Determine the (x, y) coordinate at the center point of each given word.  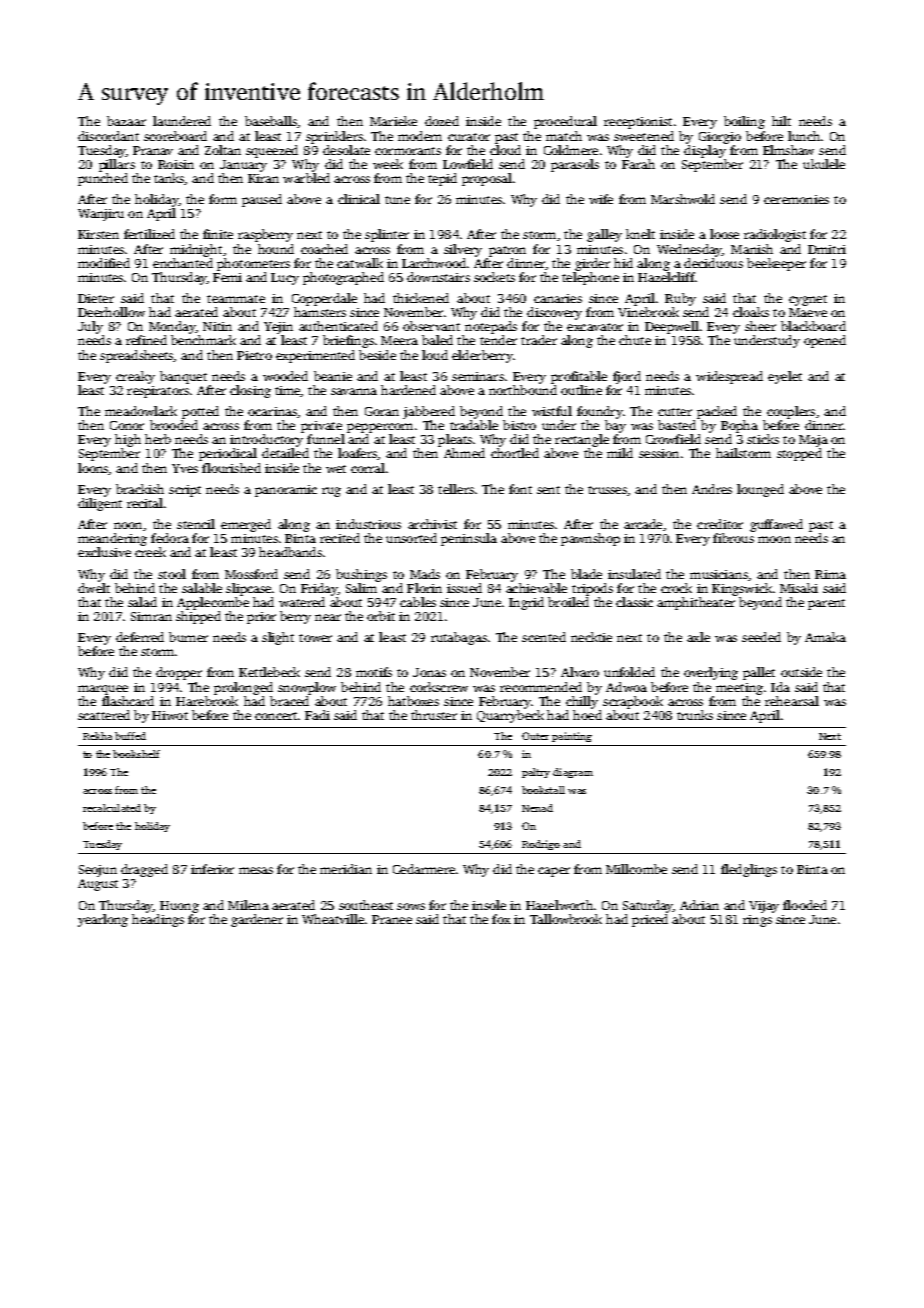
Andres (712, 489)
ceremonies (796, 199)
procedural (565, 122)
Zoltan (223, 150)
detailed (285, 453)
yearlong (103, 920)
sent (548, 490)
